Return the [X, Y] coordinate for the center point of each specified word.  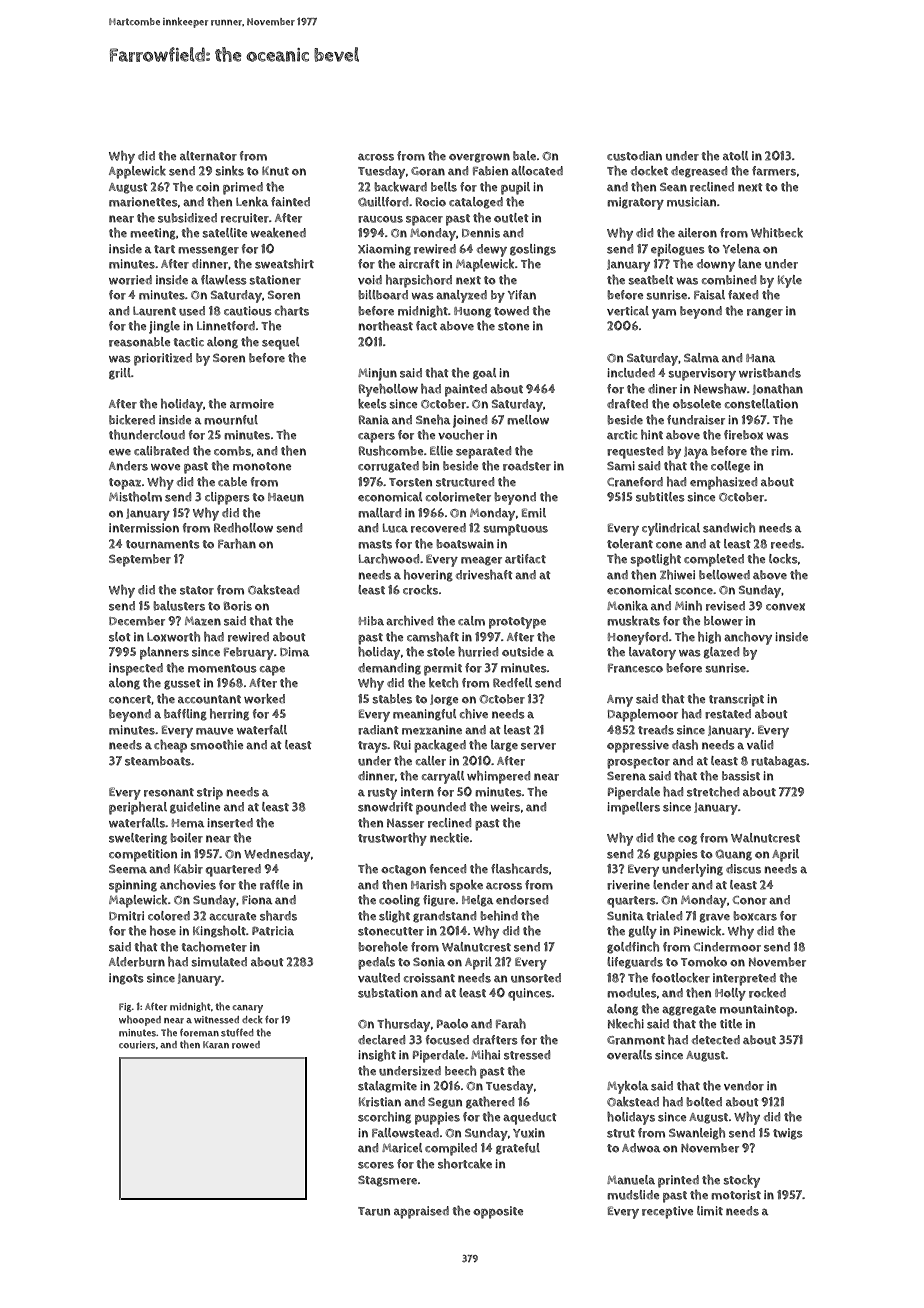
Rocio [431, 202]
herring [229, 715]
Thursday [403, 1025]
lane [750, 263]
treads [656, 730]
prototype [517, 623]
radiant [378, 730]
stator [197, 590]
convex [785, 607]
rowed [246, 1045]
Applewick [137, 172]
